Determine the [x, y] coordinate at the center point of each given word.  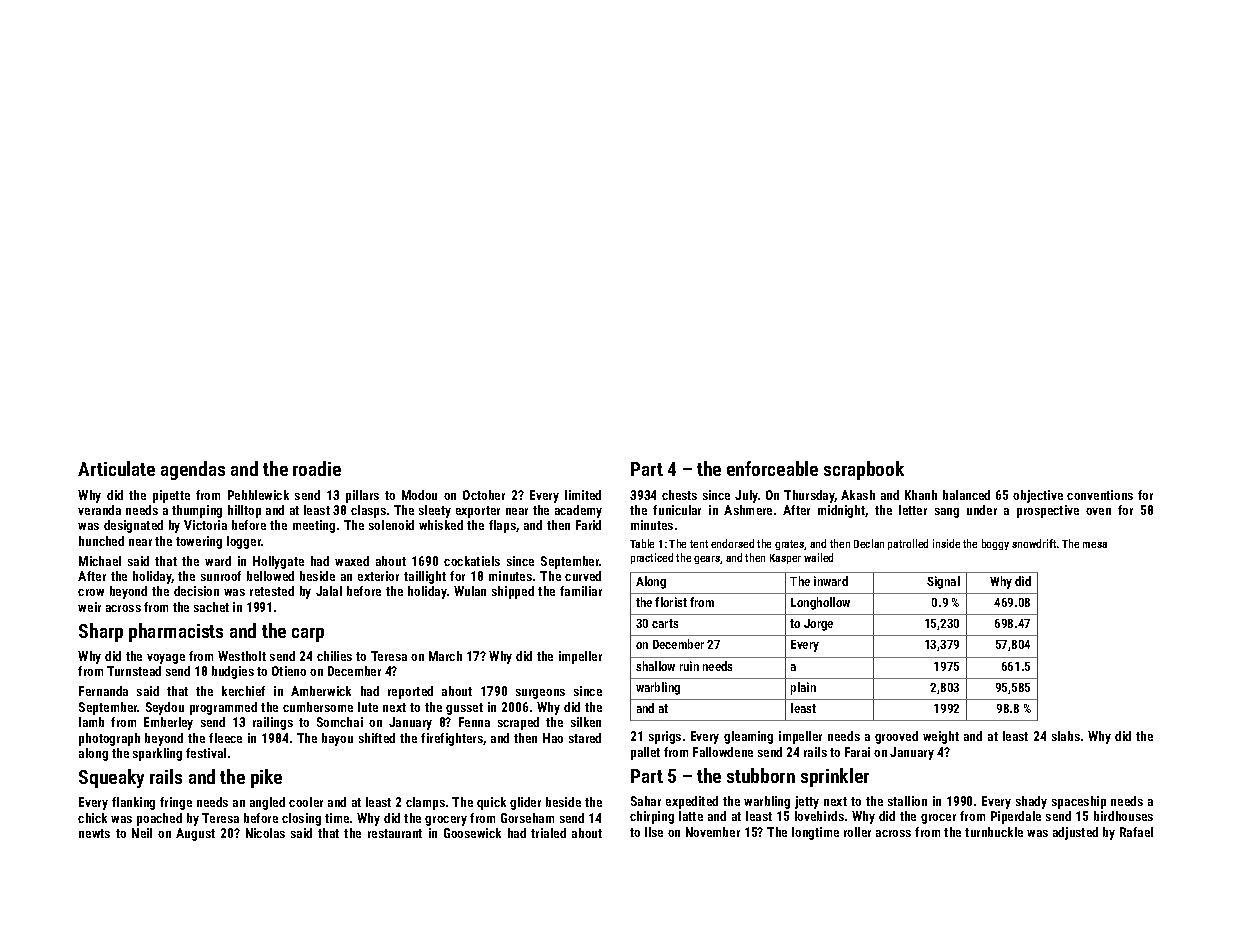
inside [946, 543]
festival [206, 753]
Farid [588, 525]
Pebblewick [258, 495]
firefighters [452, 739]
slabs [1066, 736]
